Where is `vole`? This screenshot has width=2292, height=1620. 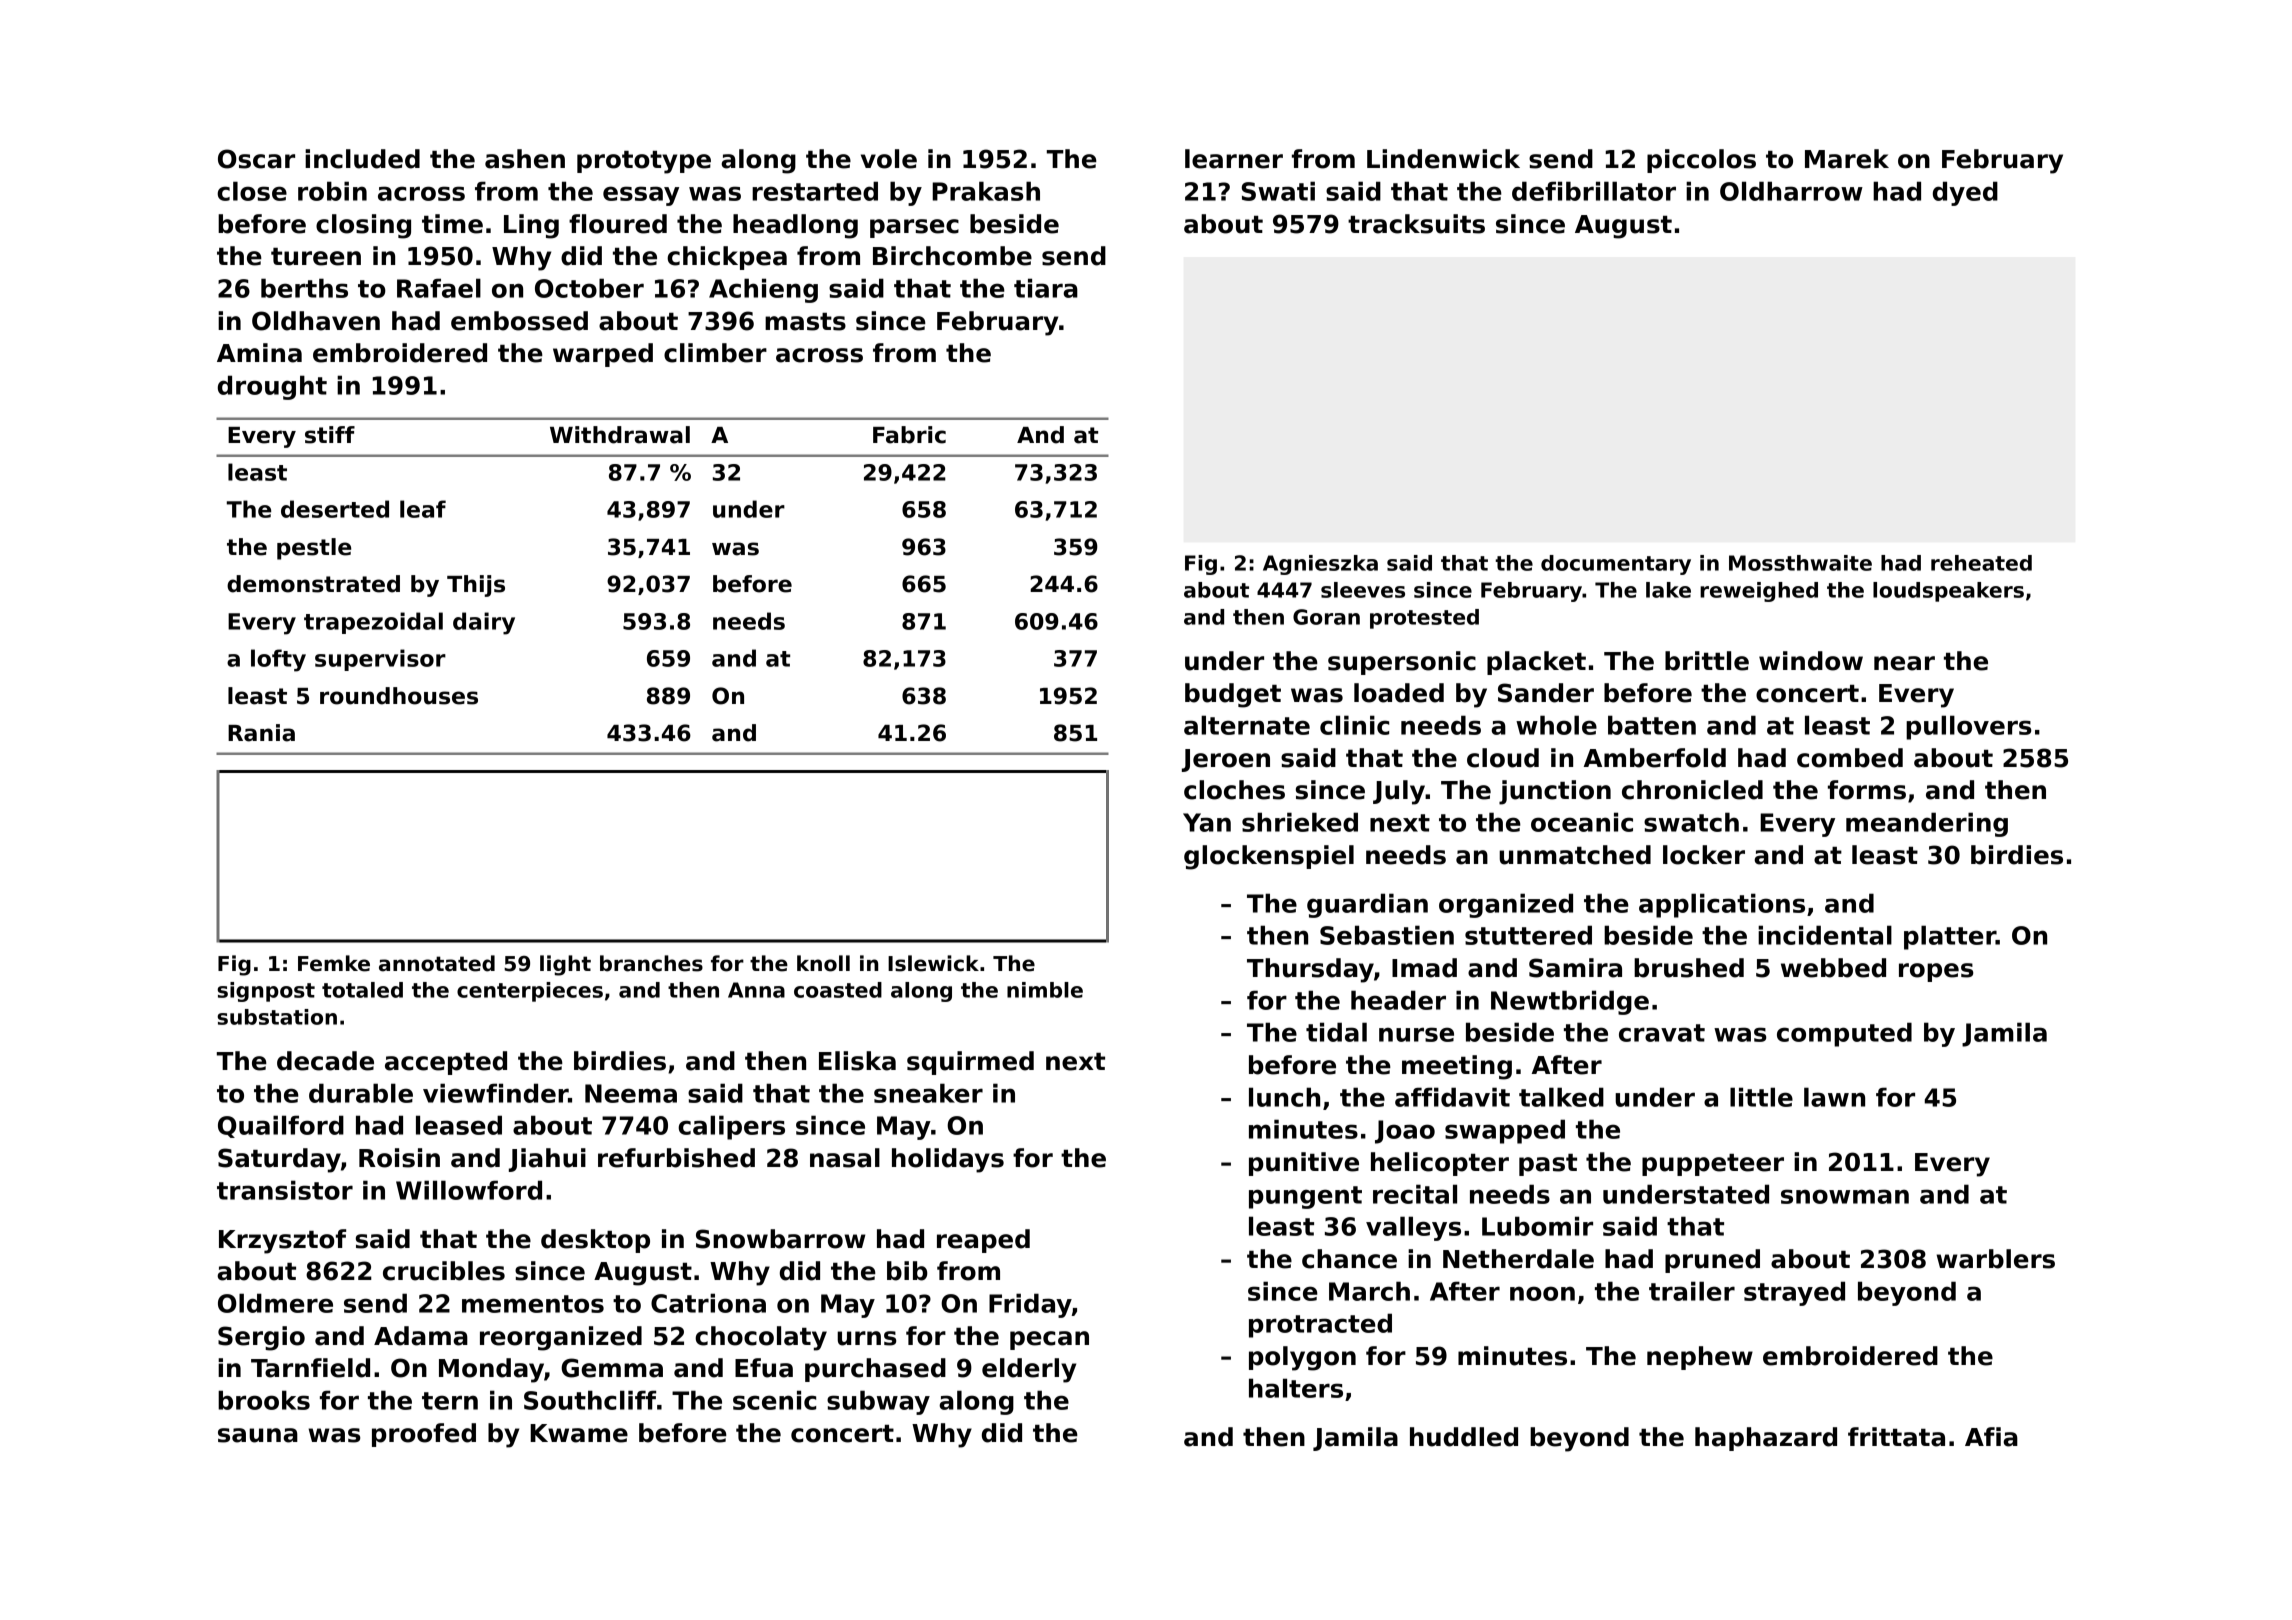
vole is located at coordinates (889, 159).
